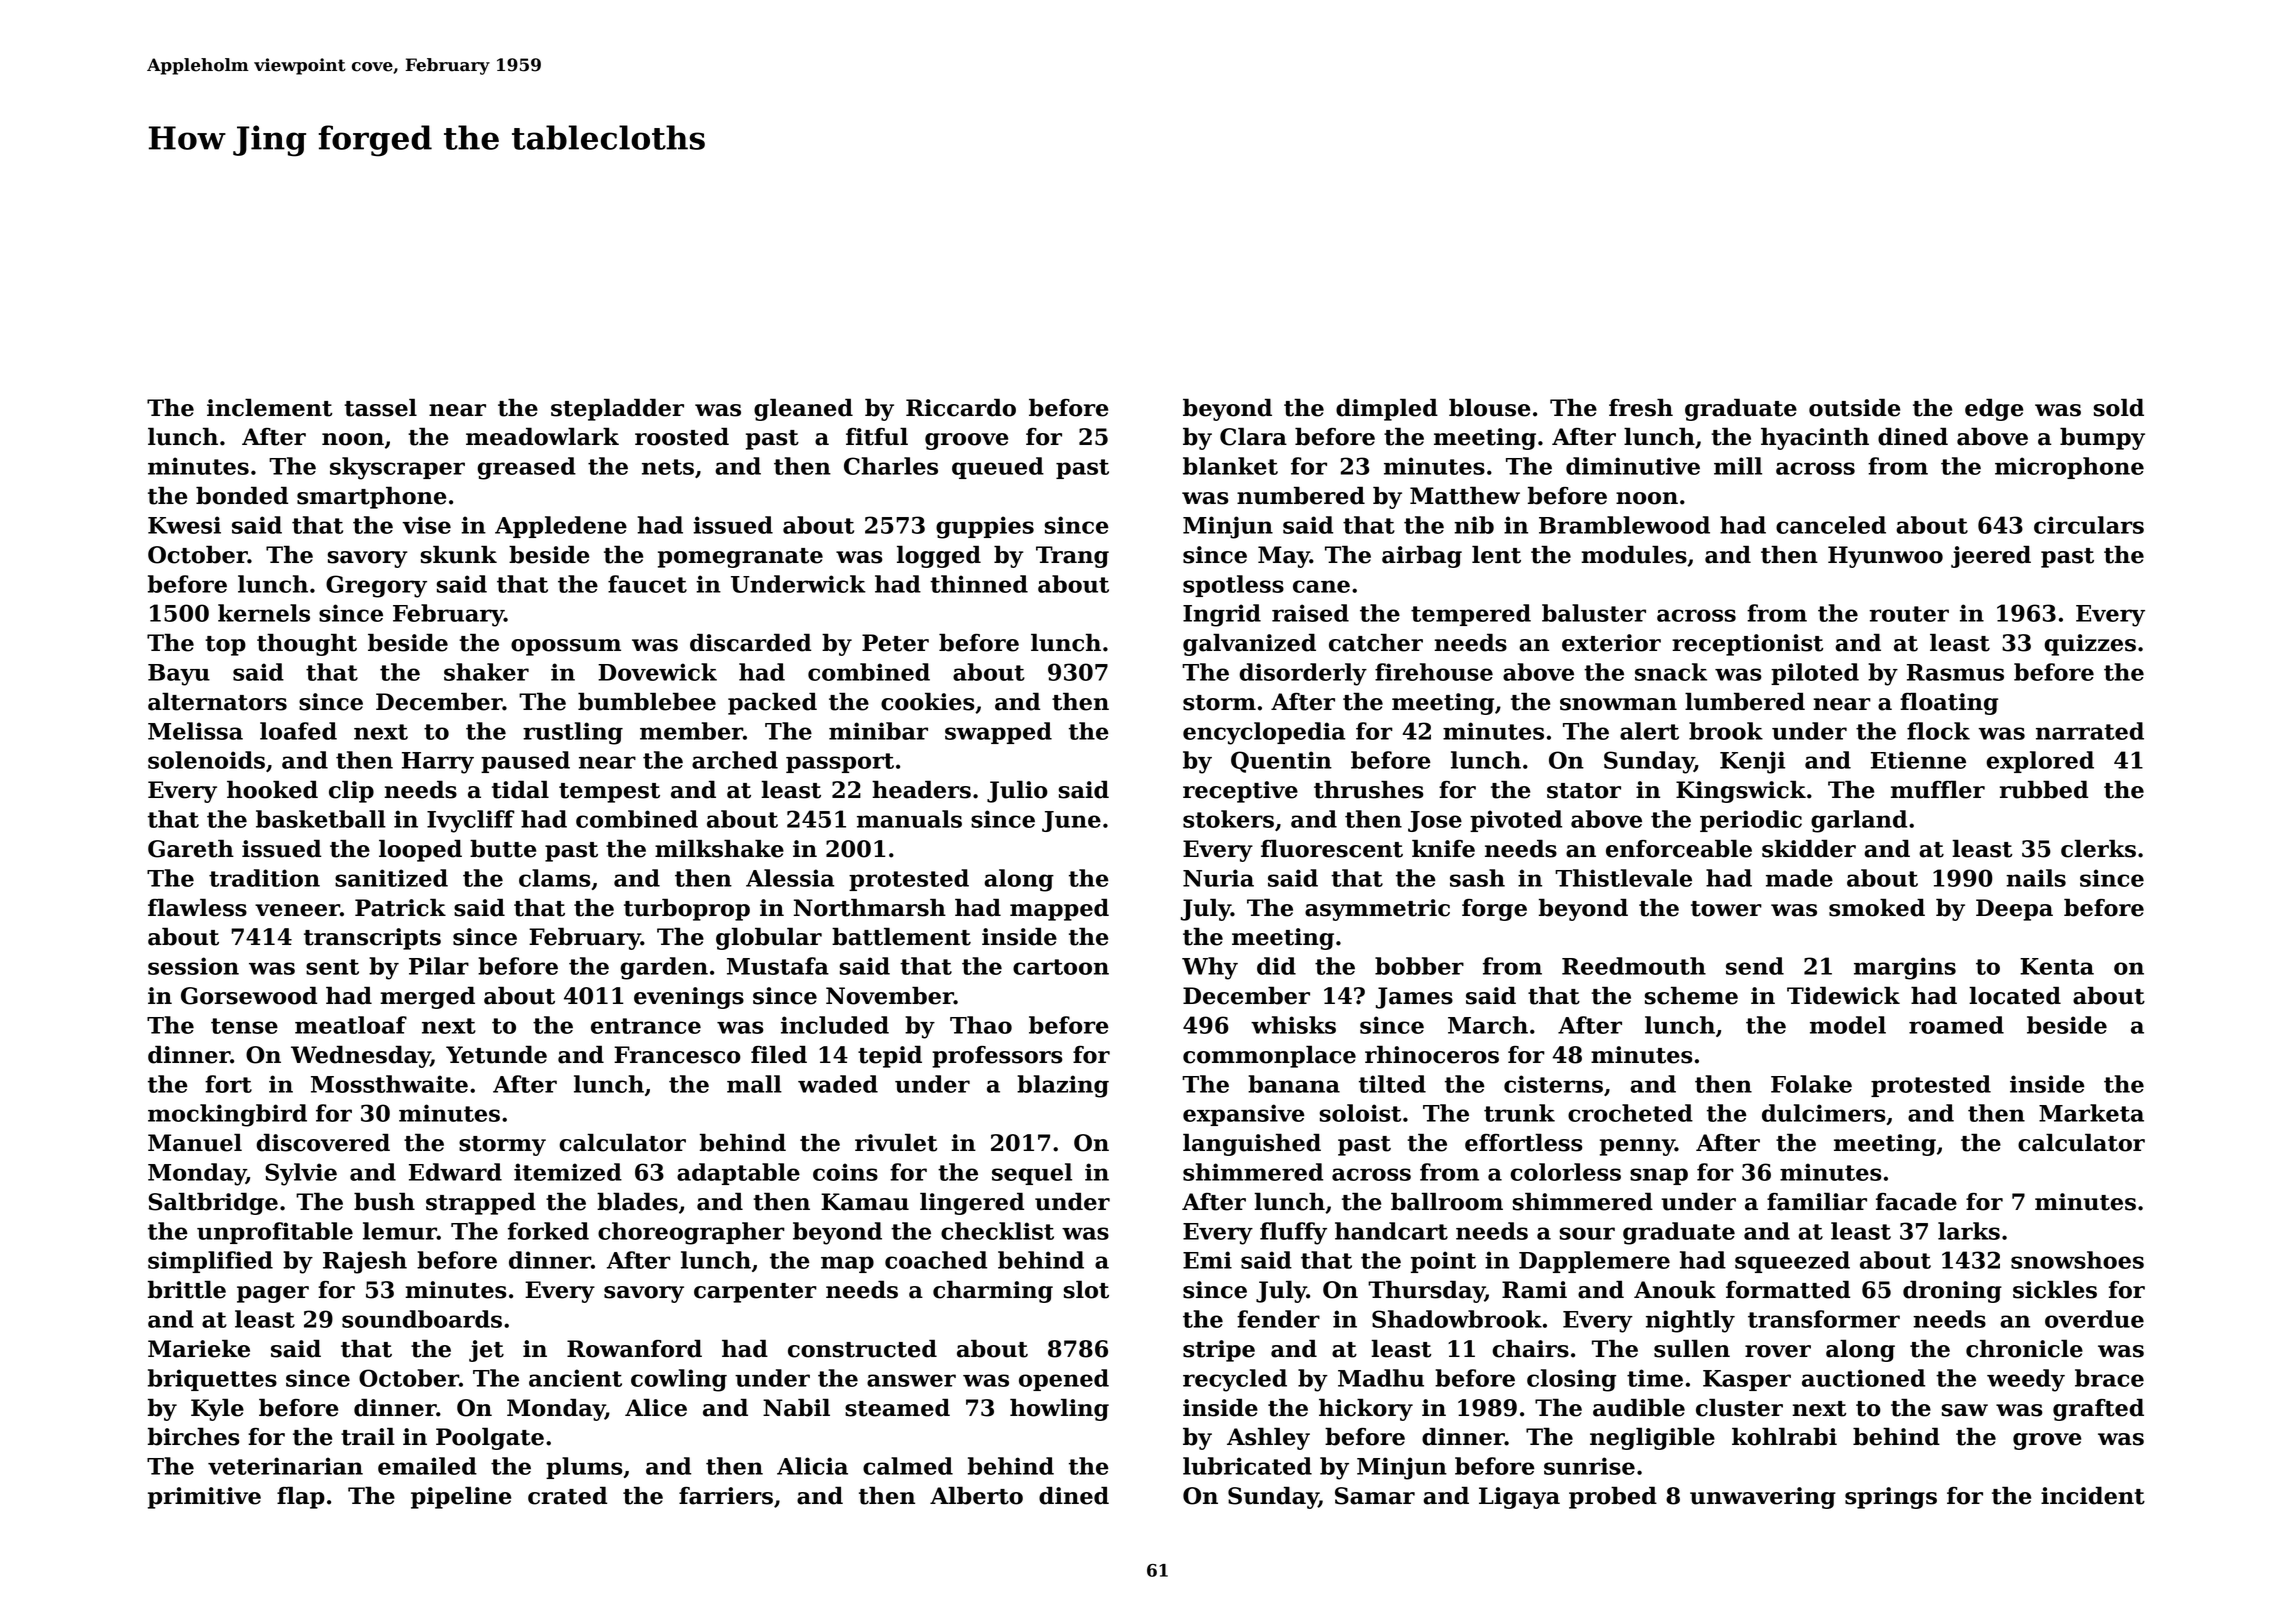  Describe the element at coordinates (936, 1260) in the screenshot. I see `coached` at that location.
